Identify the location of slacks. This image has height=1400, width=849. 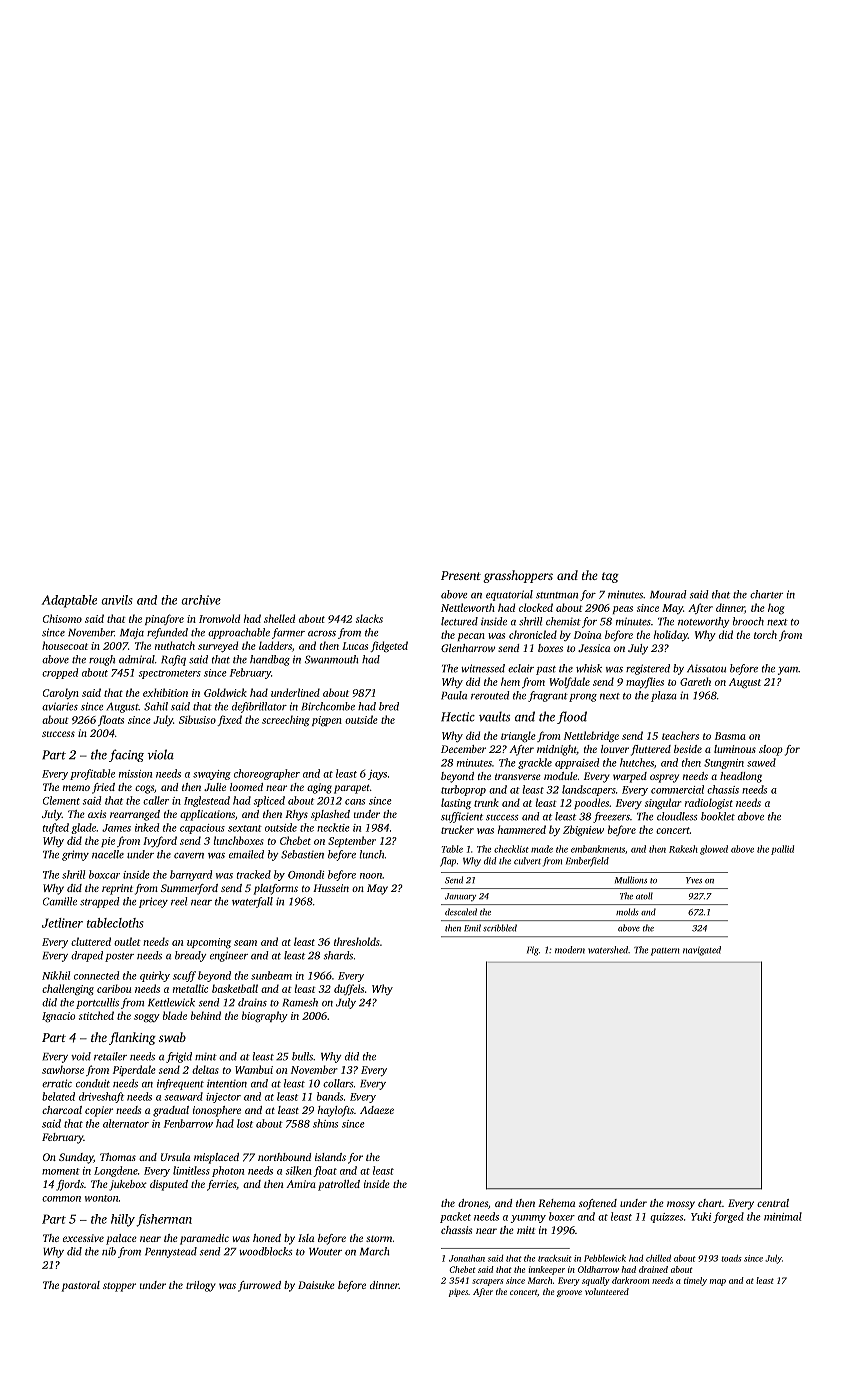
(369, 618).
